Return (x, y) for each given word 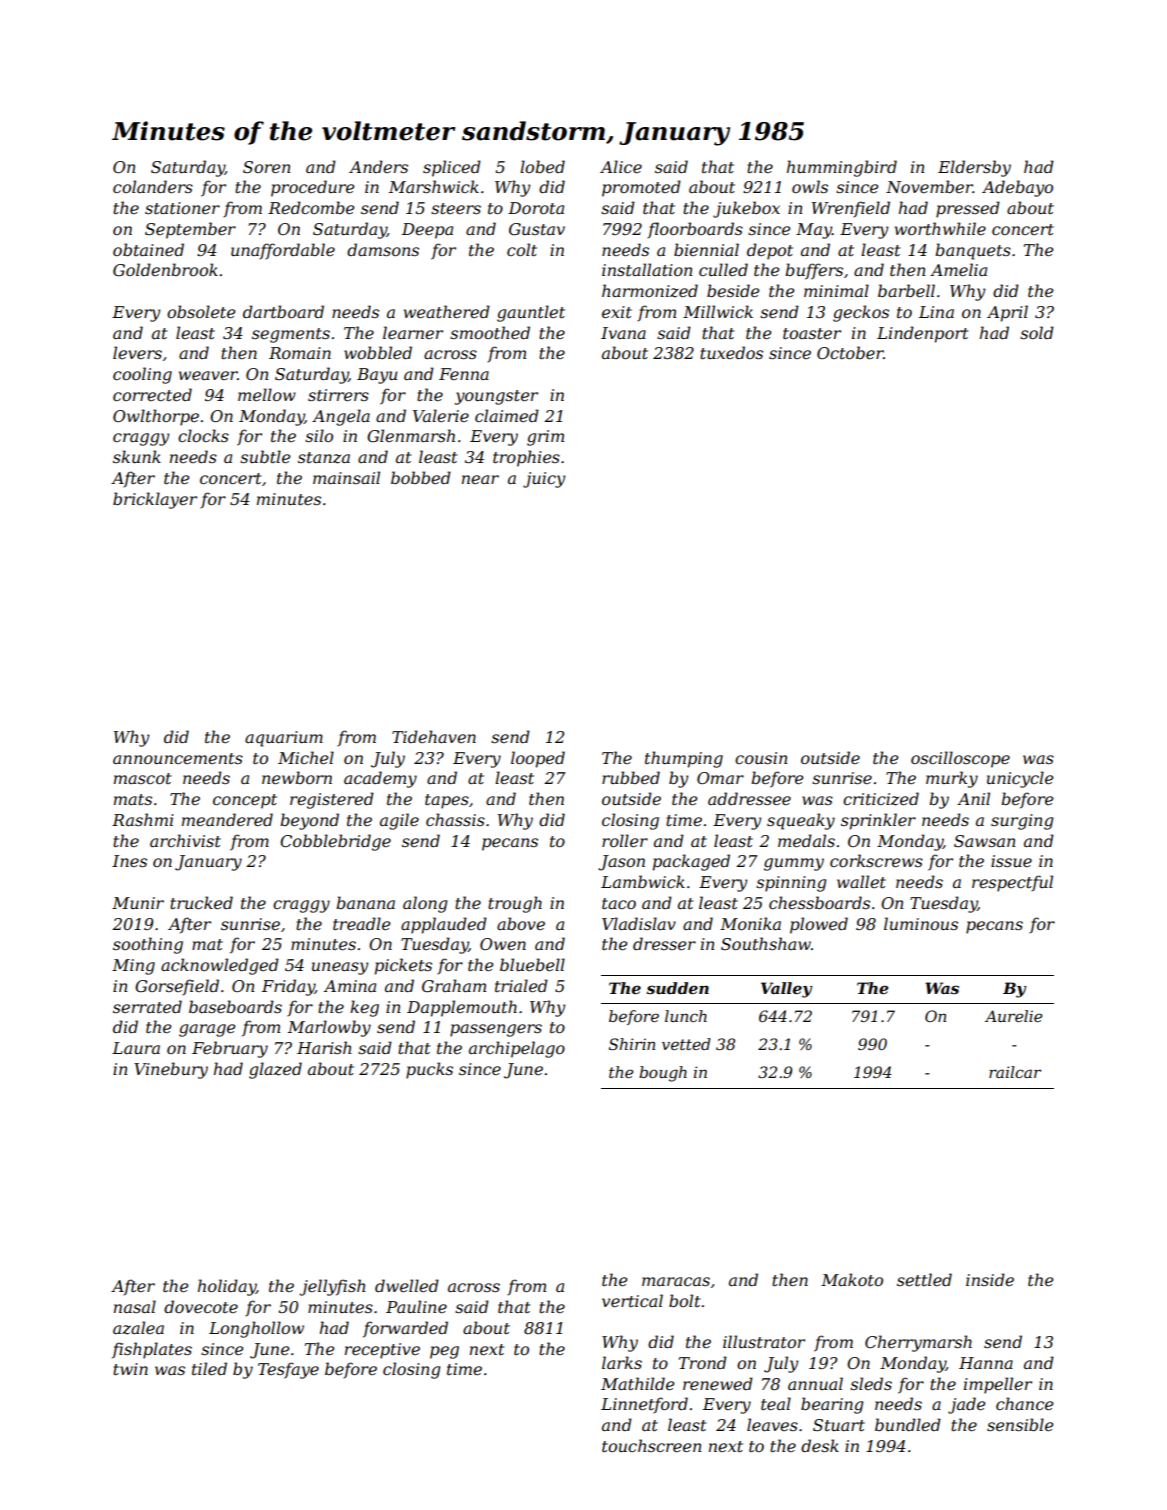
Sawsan (985, 841)
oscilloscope (960, 759)
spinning (791, 884)
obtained (148, 249)
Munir (138, 903)
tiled (209, 1368)
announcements (178, 758)
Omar (720, 778)
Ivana (623, 333)
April (1007, 313)
